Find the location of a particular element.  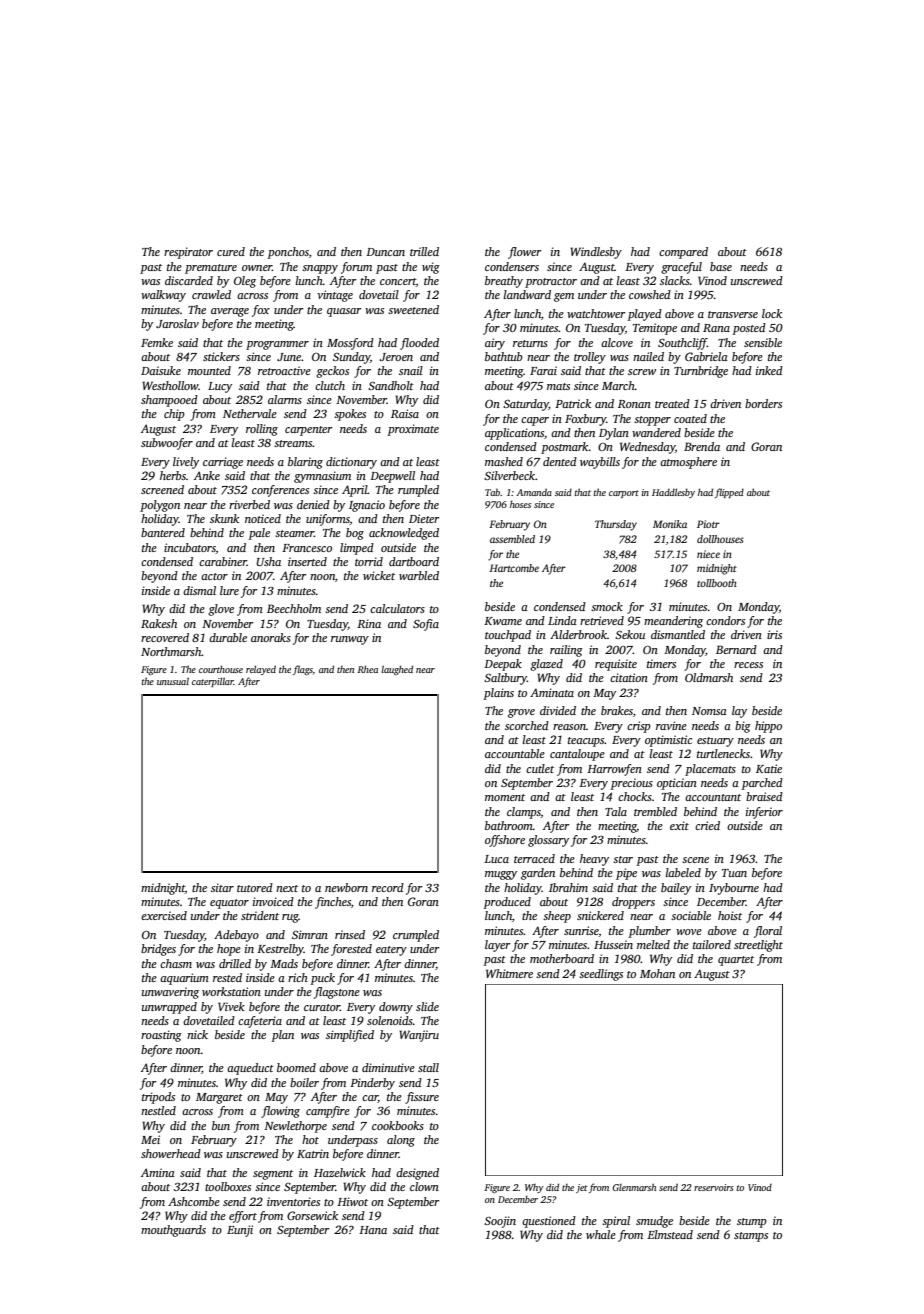

big is located at coordinates (743, 727).
